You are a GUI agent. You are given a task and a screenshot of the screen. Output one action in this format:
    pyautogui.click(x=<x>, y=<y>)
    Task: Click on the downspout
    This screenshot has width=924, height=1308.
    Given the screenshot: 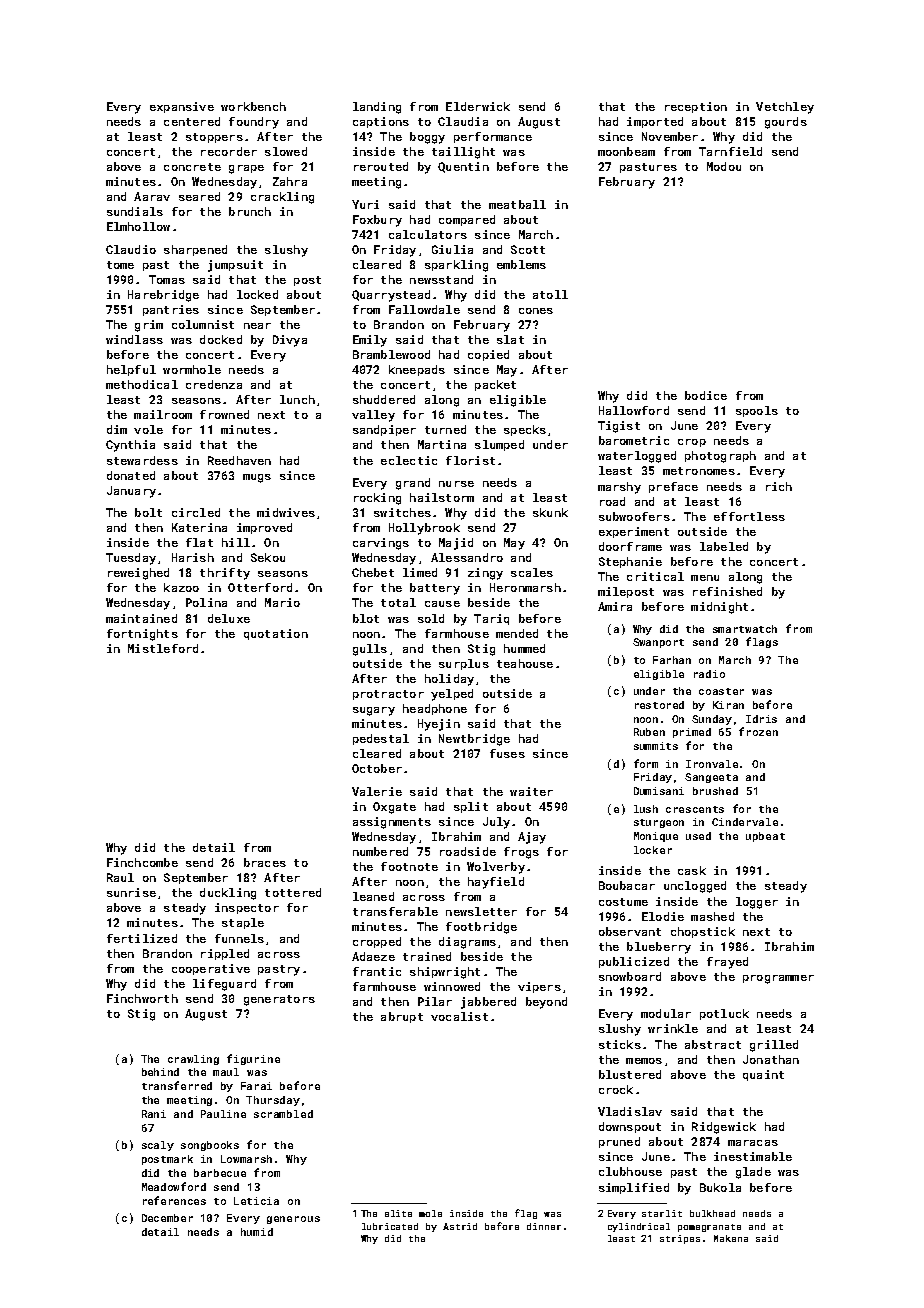 What is the action you would take?
    pyautogui.click(x=630, y=1127)
